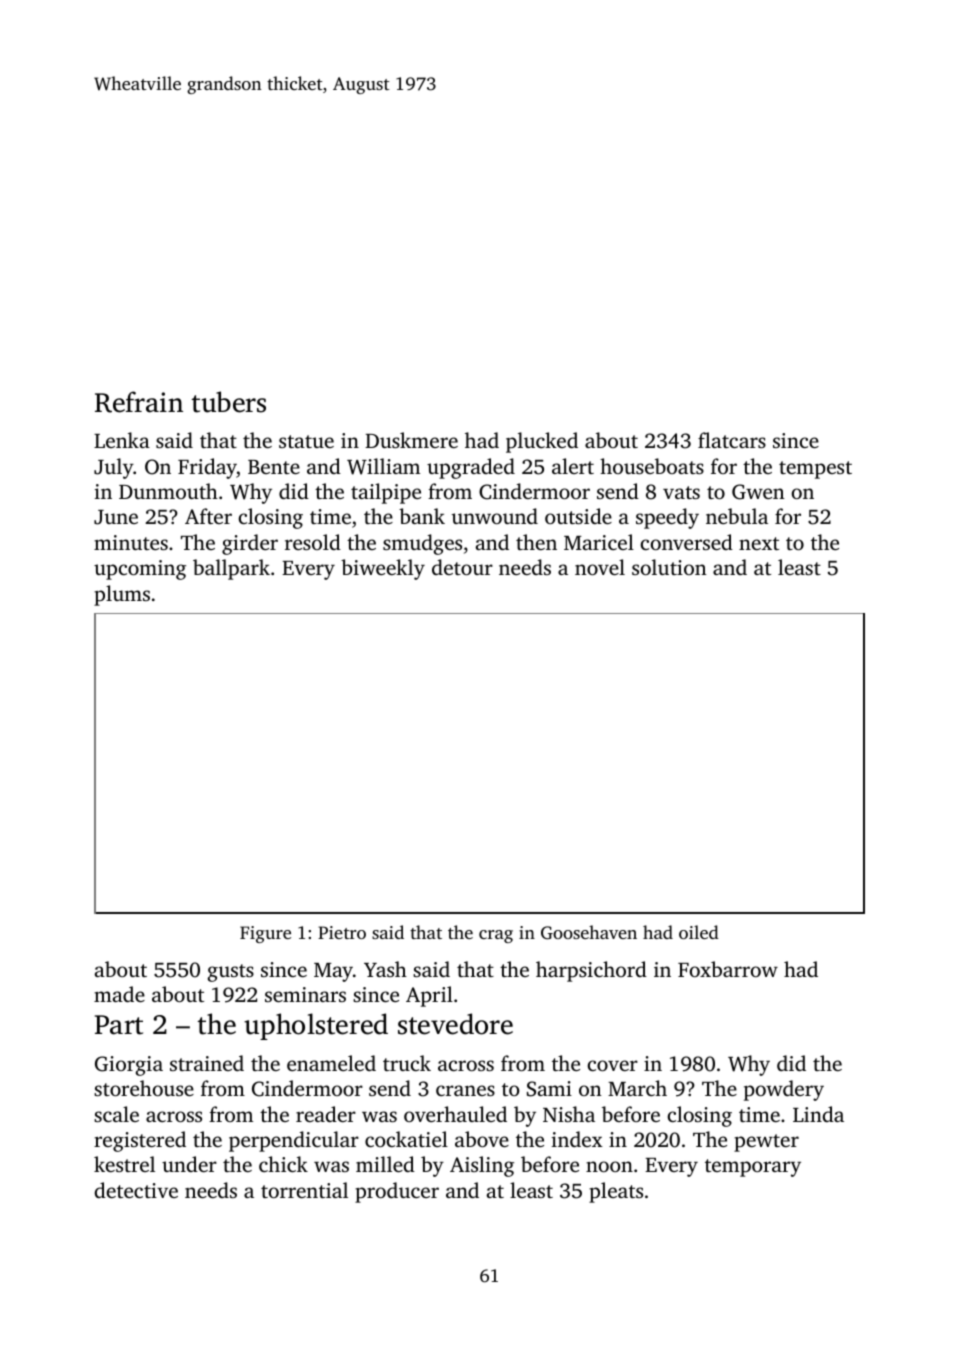  Describe the element at coordinates (462, 567) in the screenshot. I see `detour` at that location.
